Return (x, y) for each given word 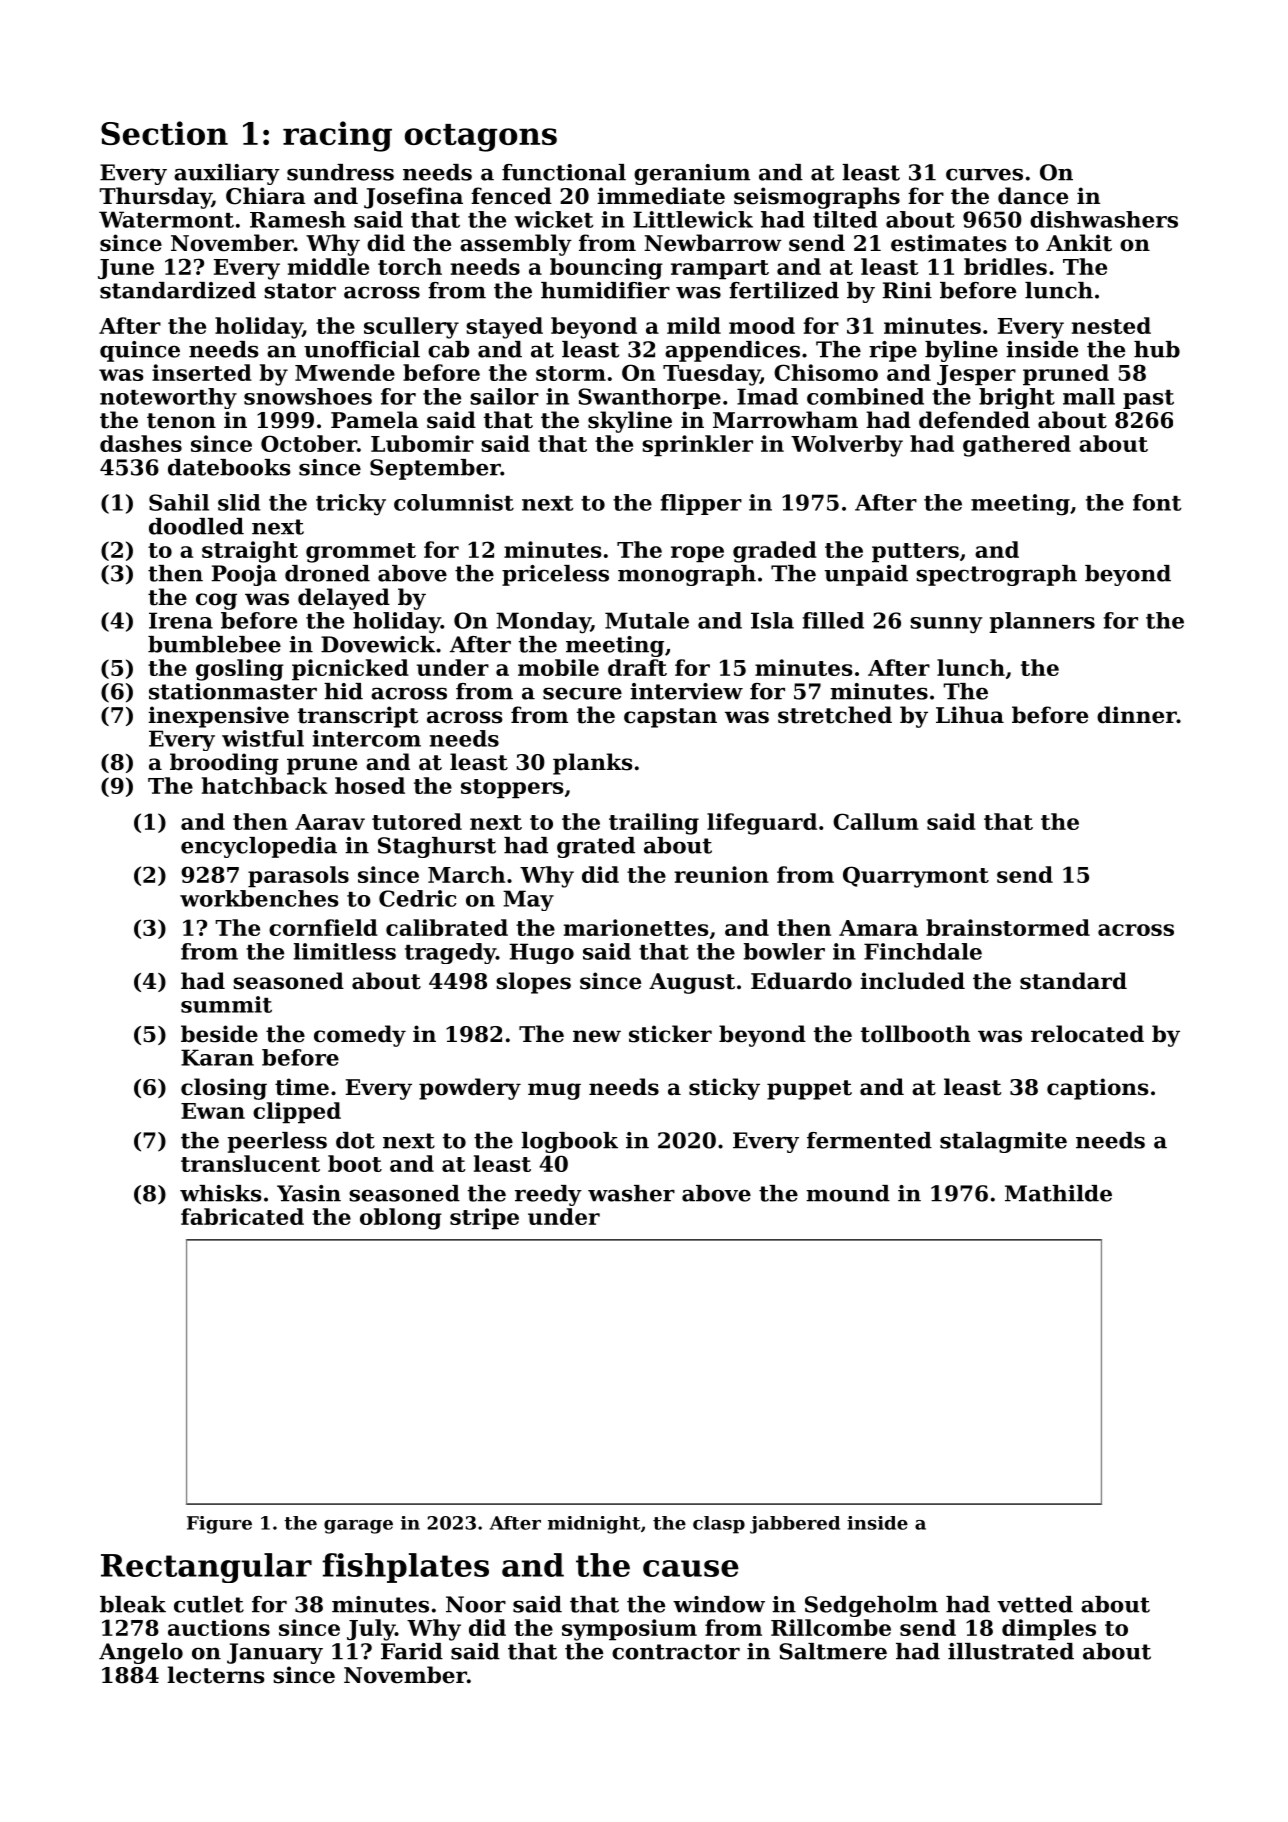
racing (337, 136)
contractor (676, 1652)
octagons (481, 138)
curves (984, 174)
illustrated (1011, 1651)
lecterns (216, 1675)
